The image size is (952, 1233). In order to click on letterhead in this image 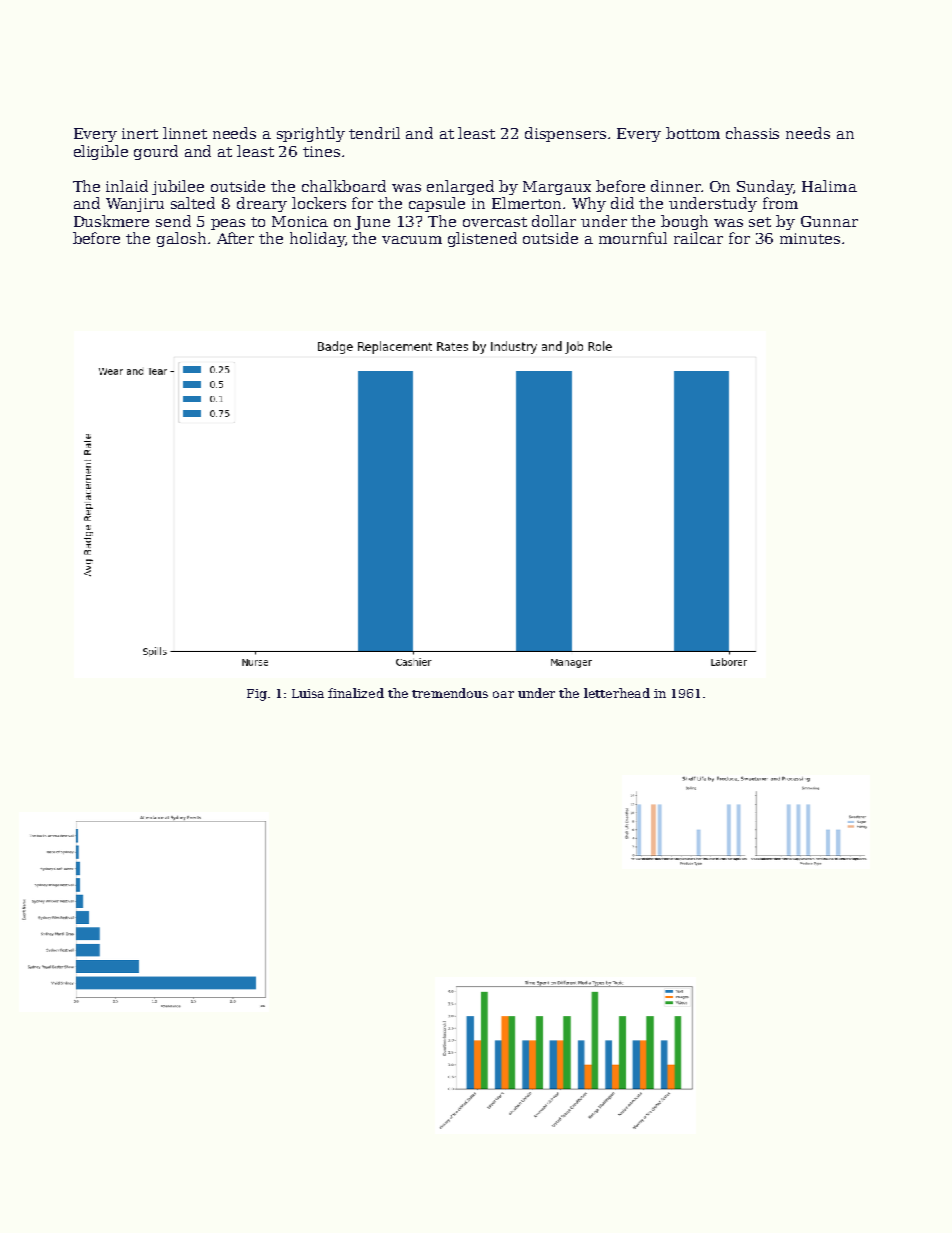, I will do `click(617, 693)`.
